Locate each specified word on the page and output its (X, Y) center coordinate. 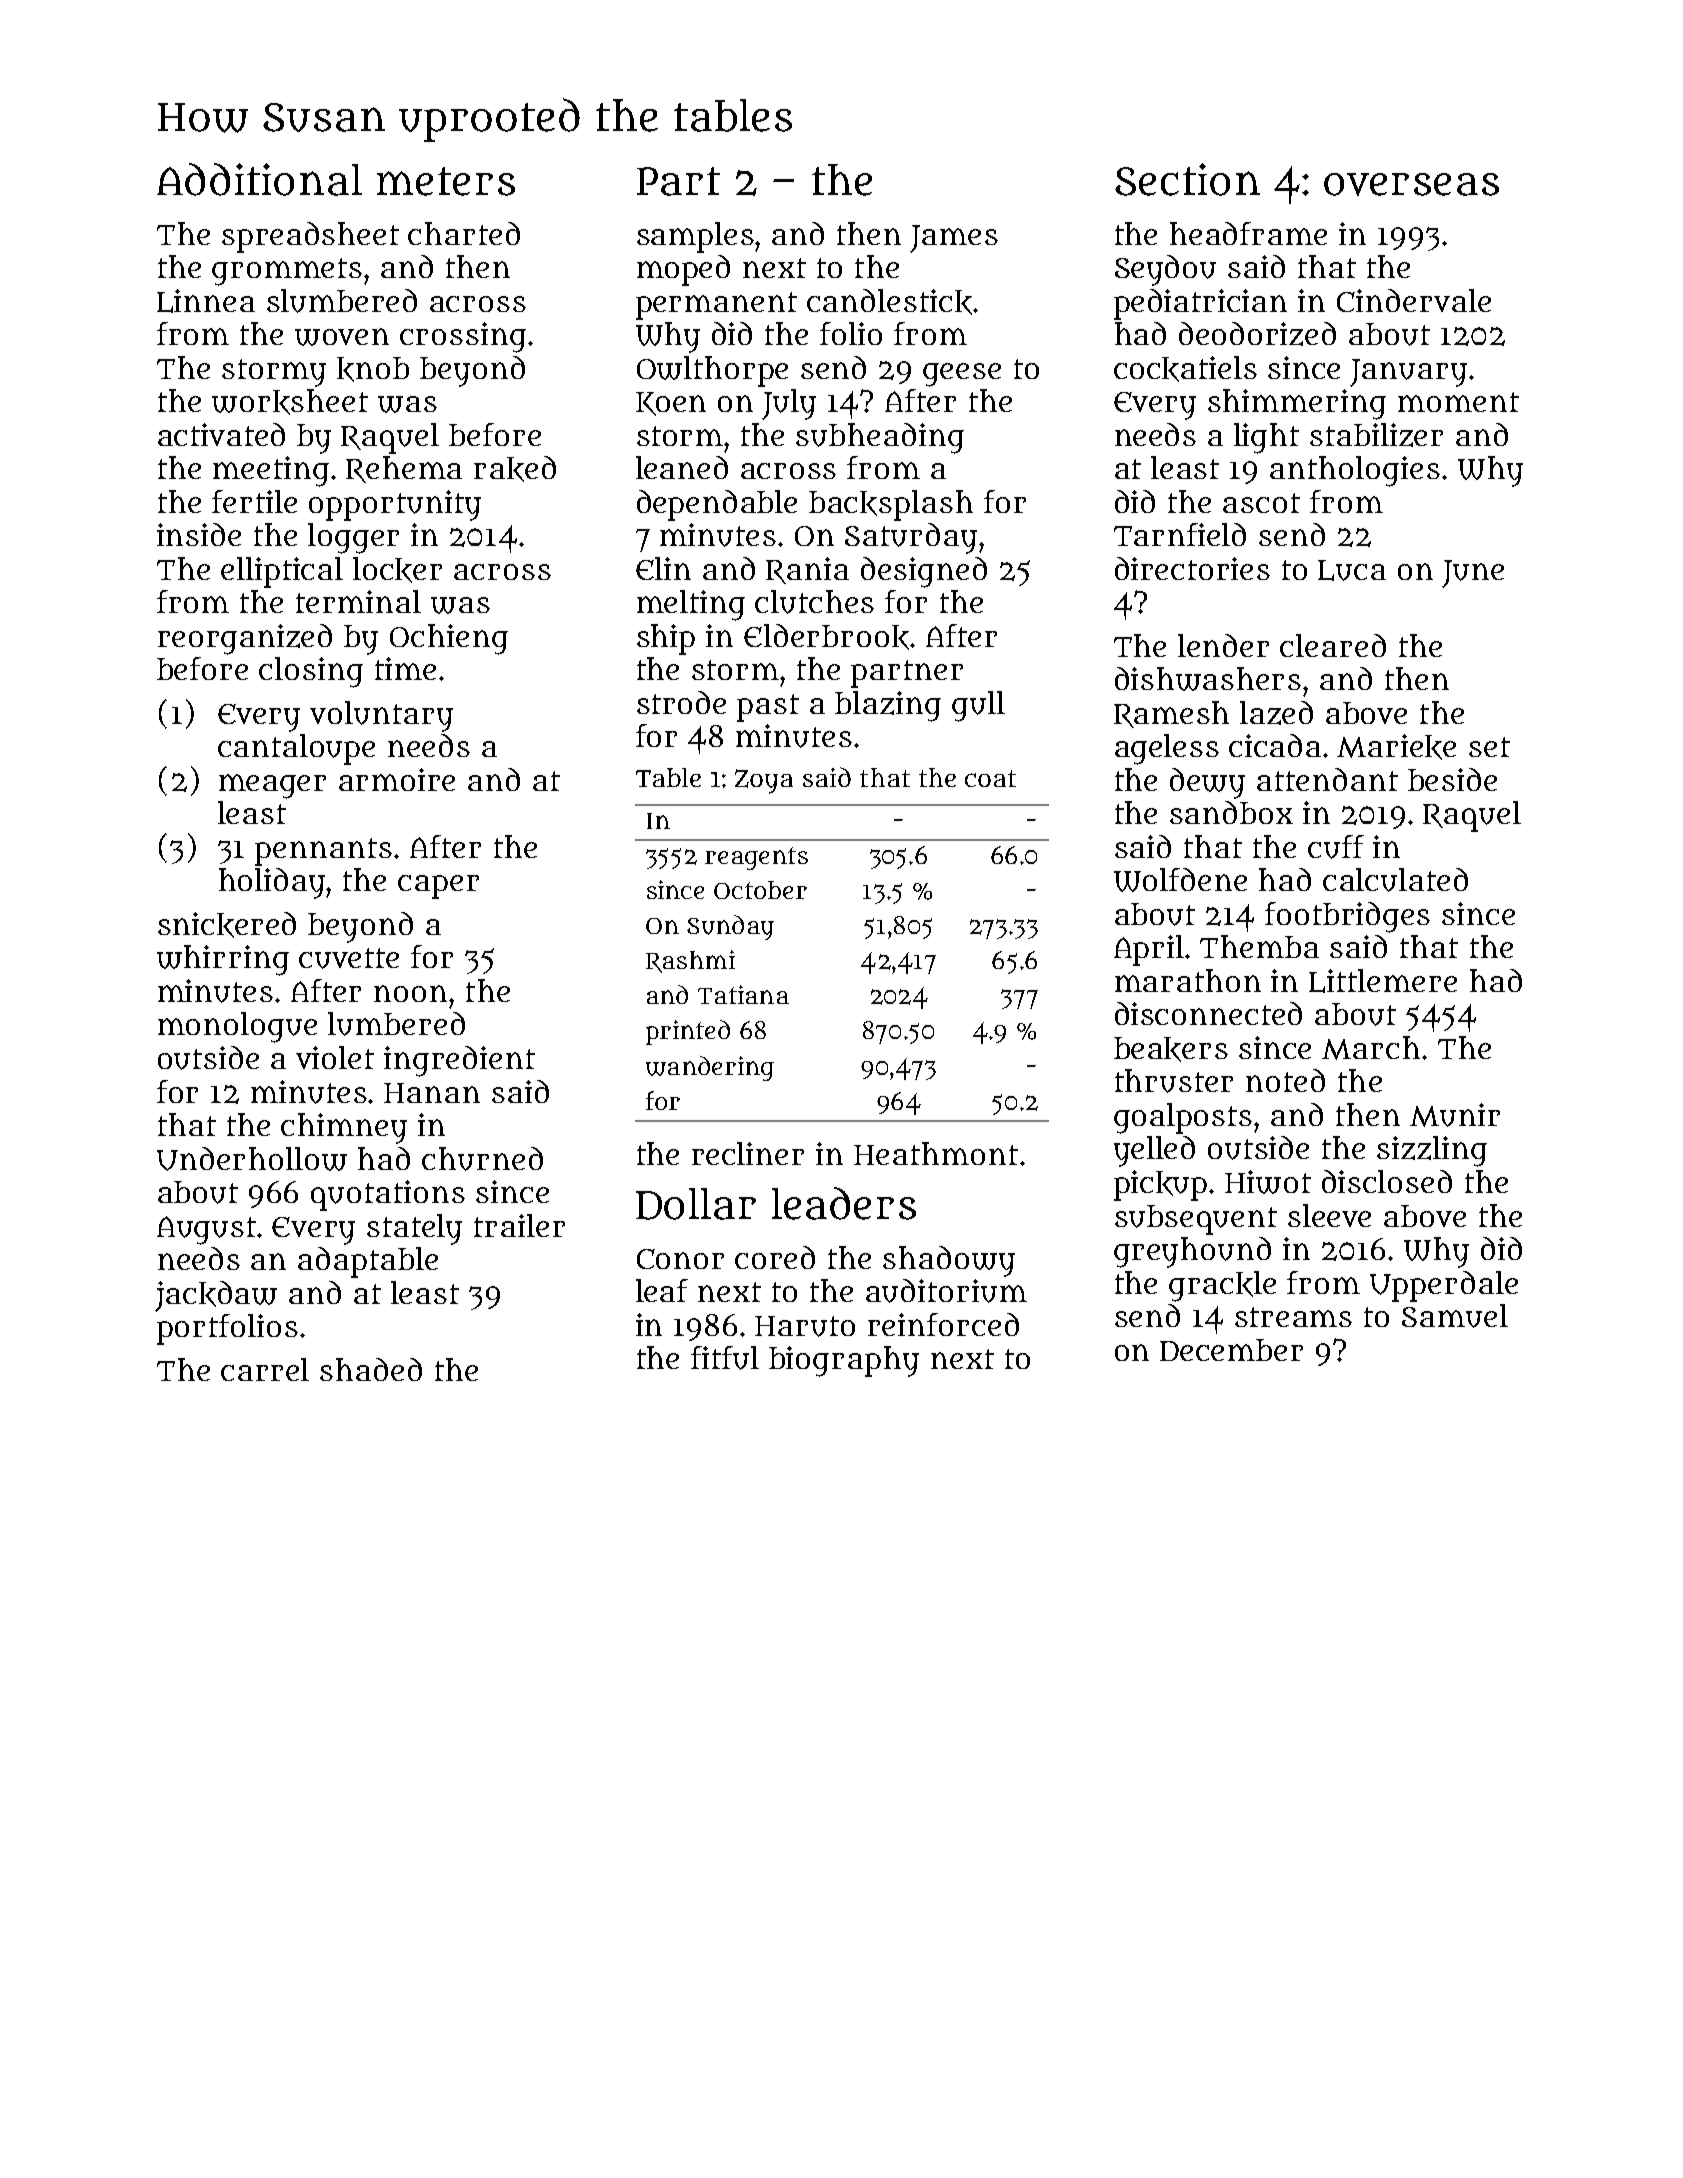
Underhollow (252, 1159)
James (954, 239)
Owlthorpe (712, 371)
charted (464, 233)
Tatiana (743, 994)
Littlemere (1383, 981)
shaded (371, 1369)
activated (221, 434)
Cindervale (1414, 300)
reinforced (943, 1324)
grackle (1222, 1286)
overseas (1411, 184)
